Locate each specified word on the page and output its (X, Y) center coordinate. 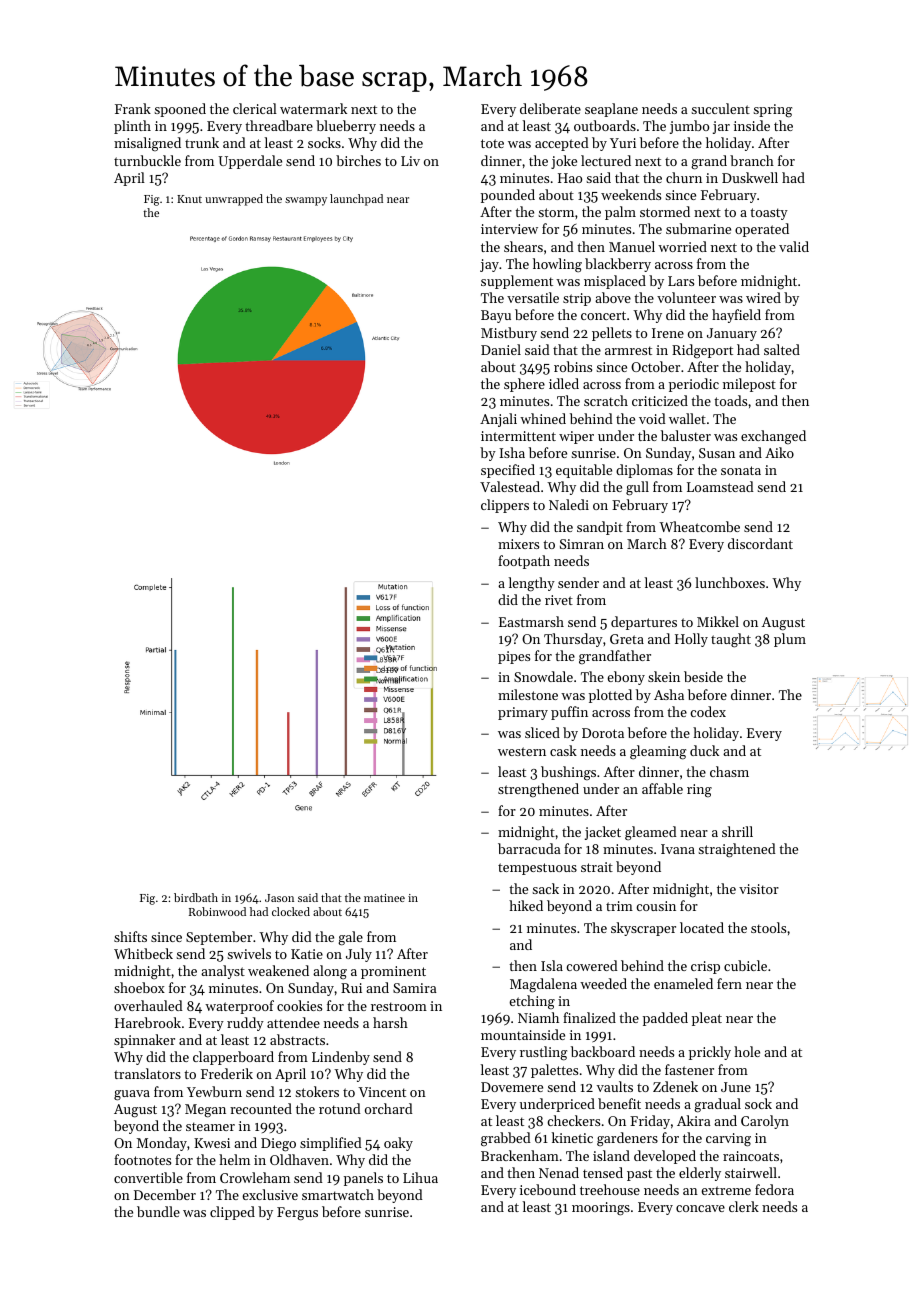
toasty (769, 214)
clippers (505, 506)
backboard (603, 1051)
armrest (628, 350)
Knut (189, 199)
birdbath (196, 897)
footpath (524, 562)
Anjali (498, 420)
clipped (232, 1213)
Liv (410, 161)
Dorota (603, 733)
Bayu (496, 316)
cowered (592, 965)
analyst (223, 972)
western (522, 751)
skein (664, 676)
